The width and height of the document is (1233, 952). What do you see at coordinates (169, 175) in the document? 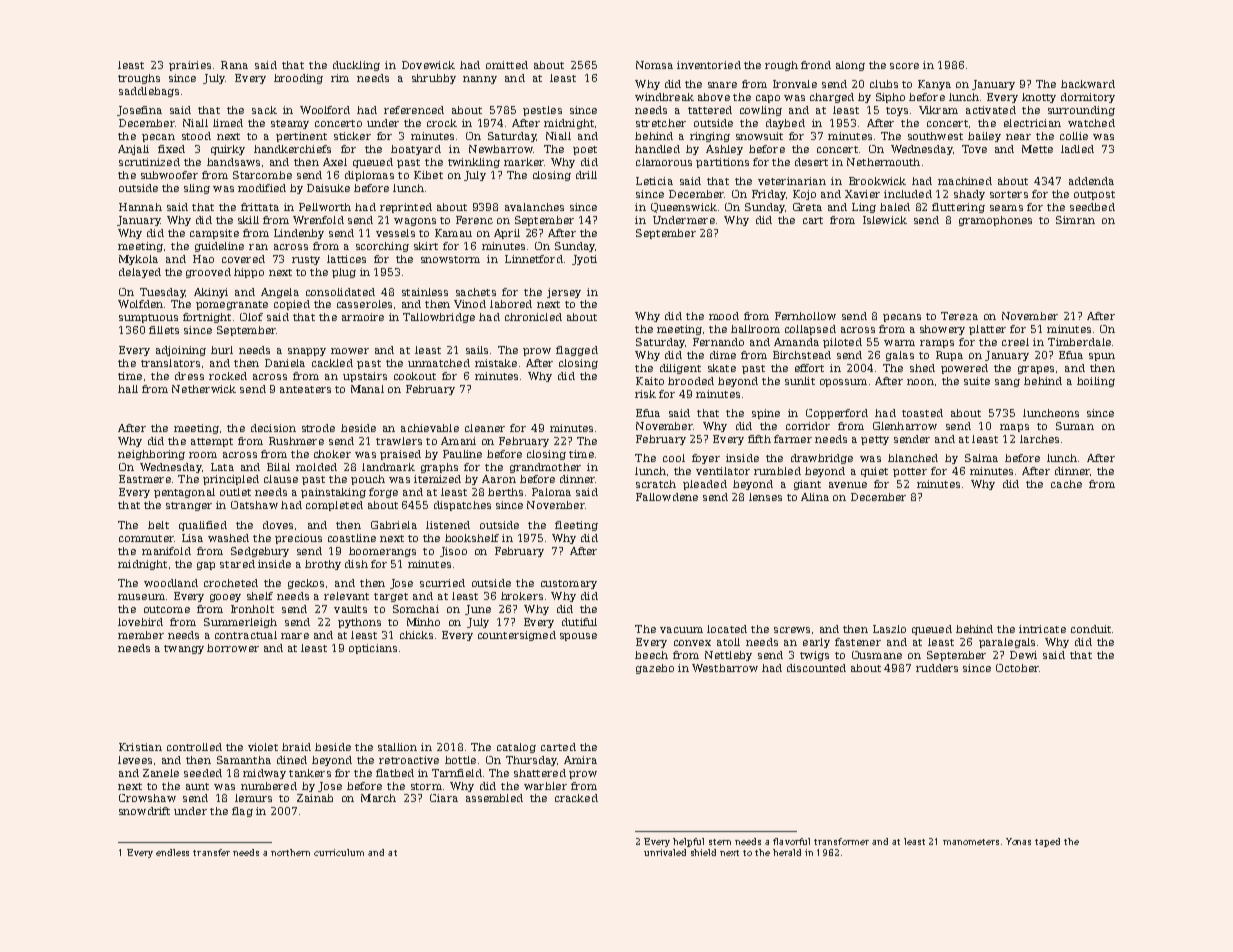
I see `subwoofer` at bounding box center [169, 175].
